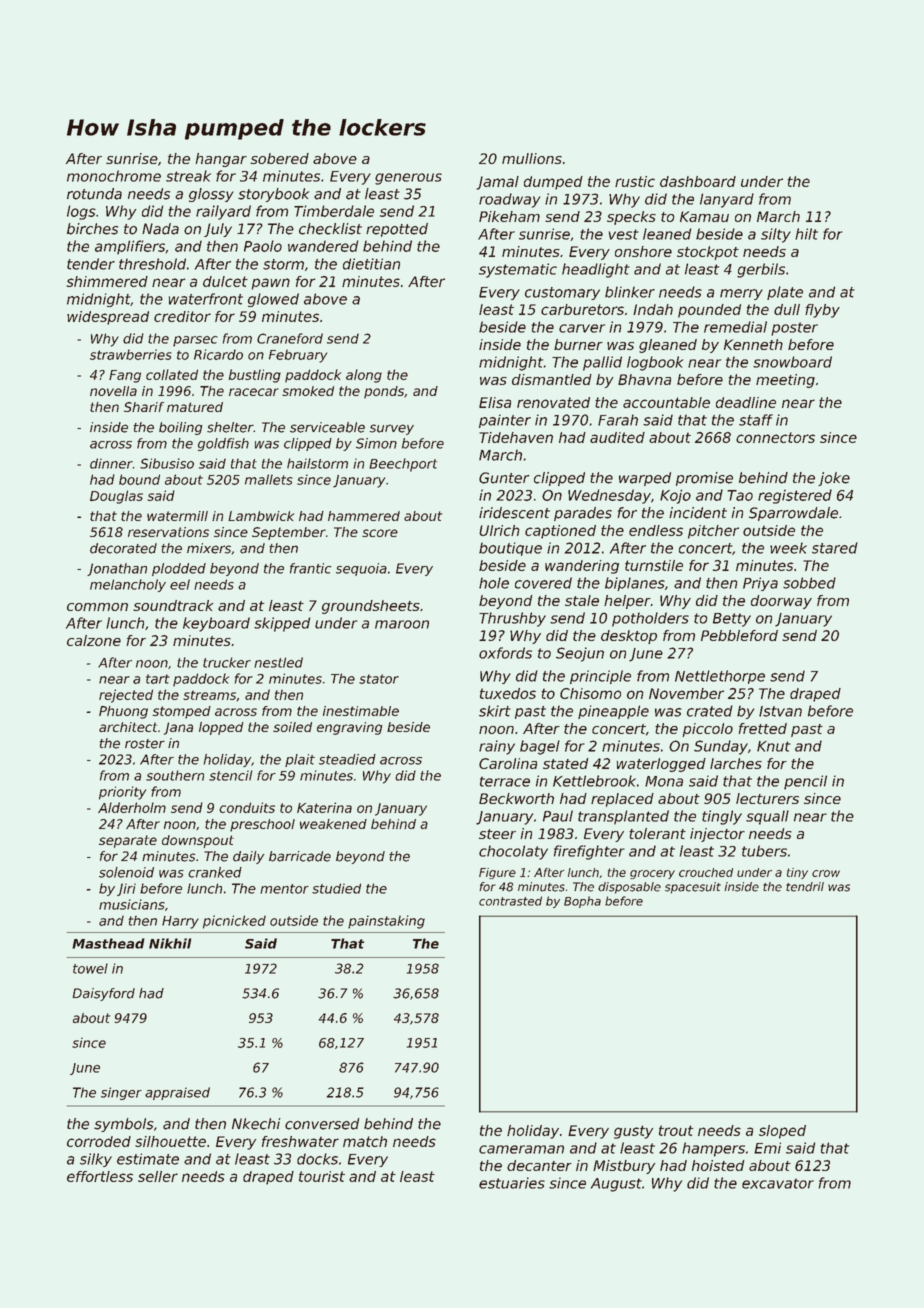  Describe the element at coordinates (661, 765) in the screenshot. I see `waterlogged` at that location.
